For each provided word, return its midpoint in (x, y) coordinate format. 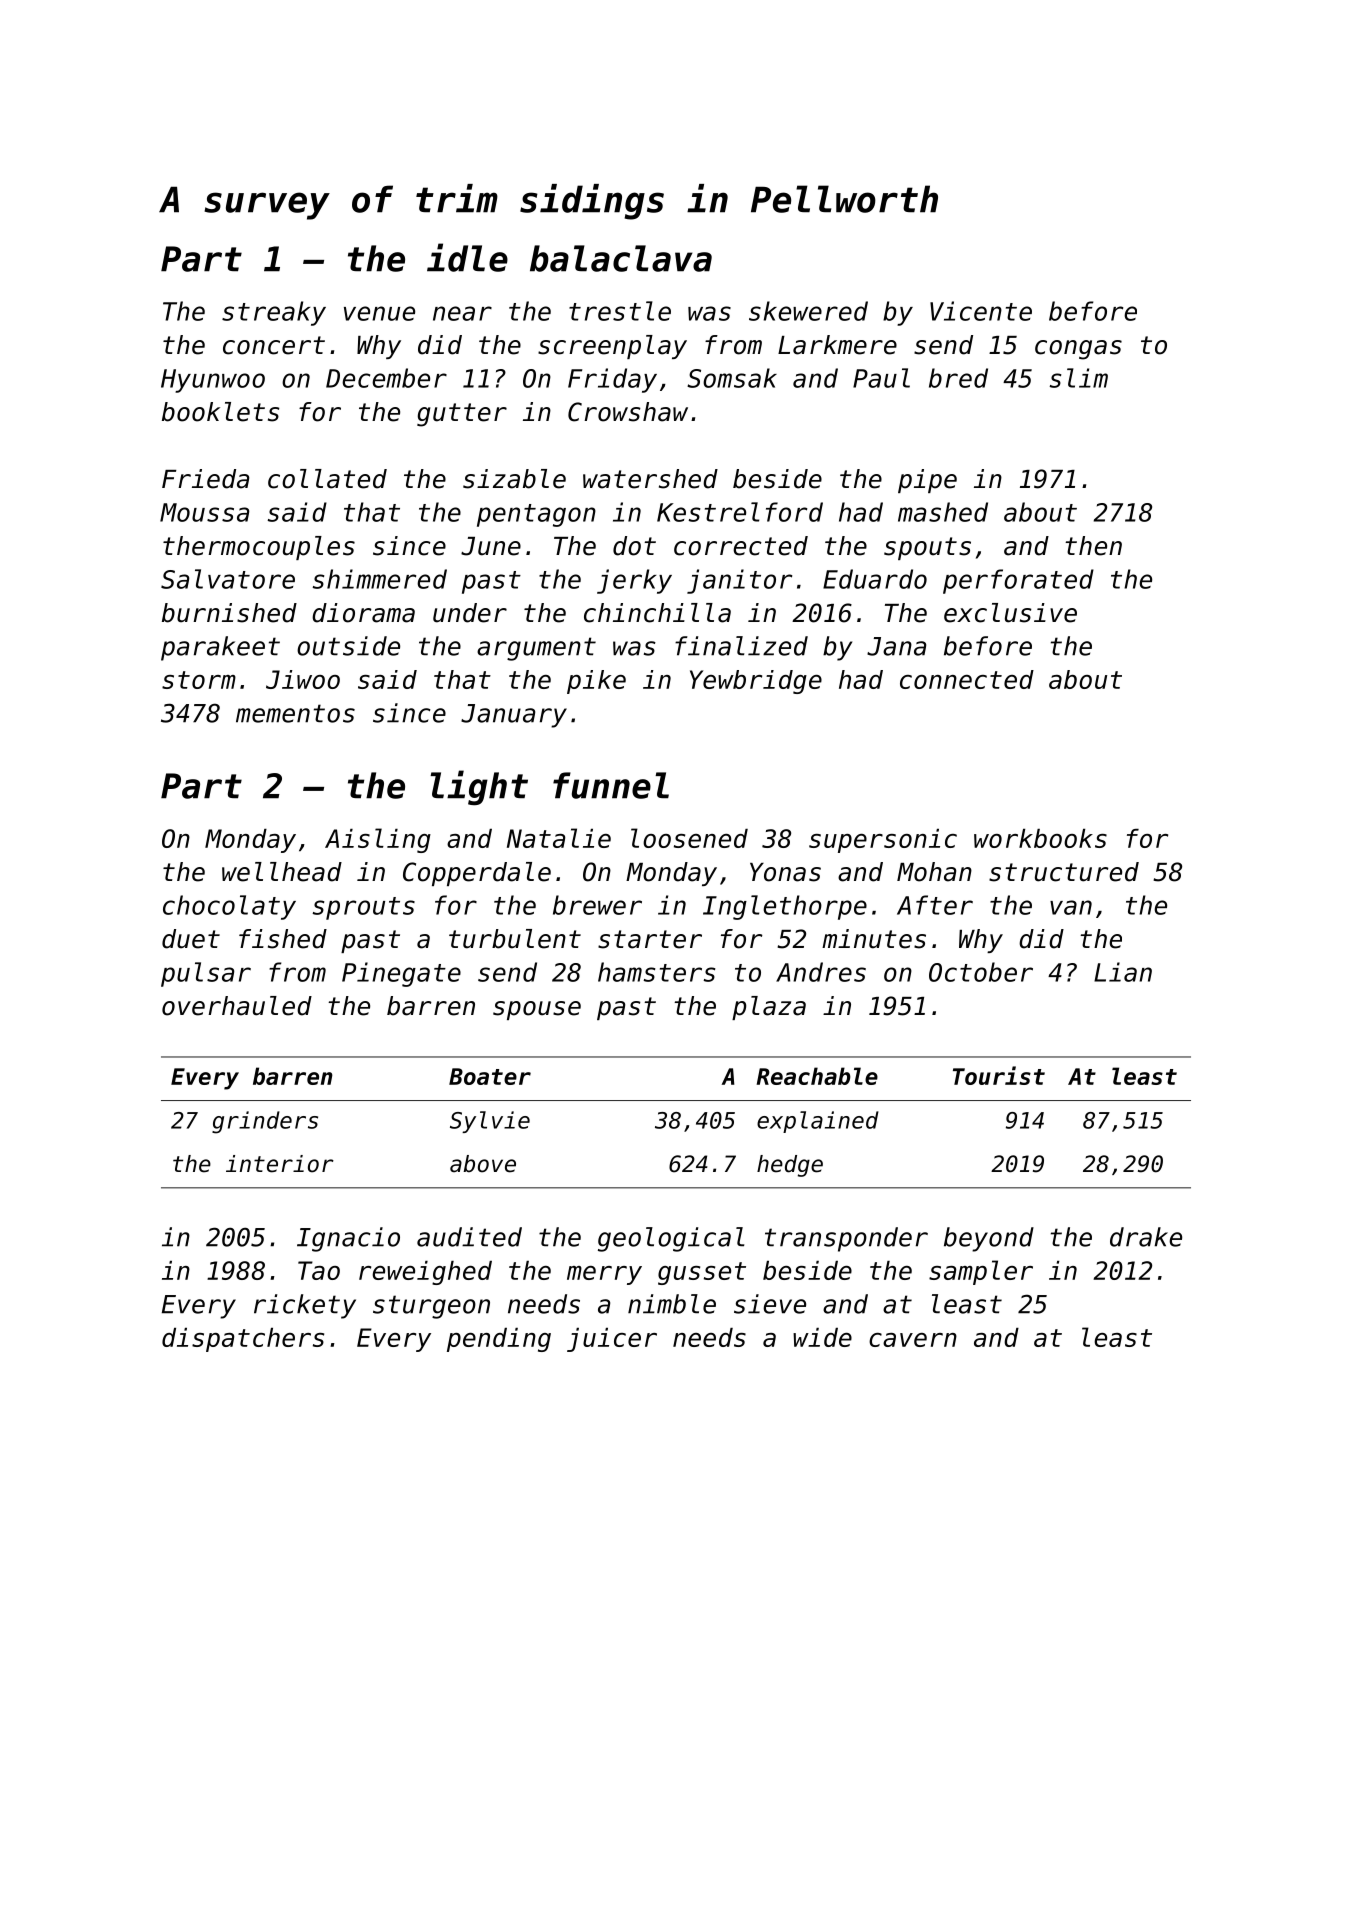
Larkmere (837, 345)
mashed (943, 512)
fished (283, 939)
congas (1078, 350)
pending (499, 1340)
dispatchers (243, 1340)
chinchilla (657, 613)
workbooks (1040, 838)
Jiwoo (303, 679)
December (386, 378)
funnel (611, 785)
